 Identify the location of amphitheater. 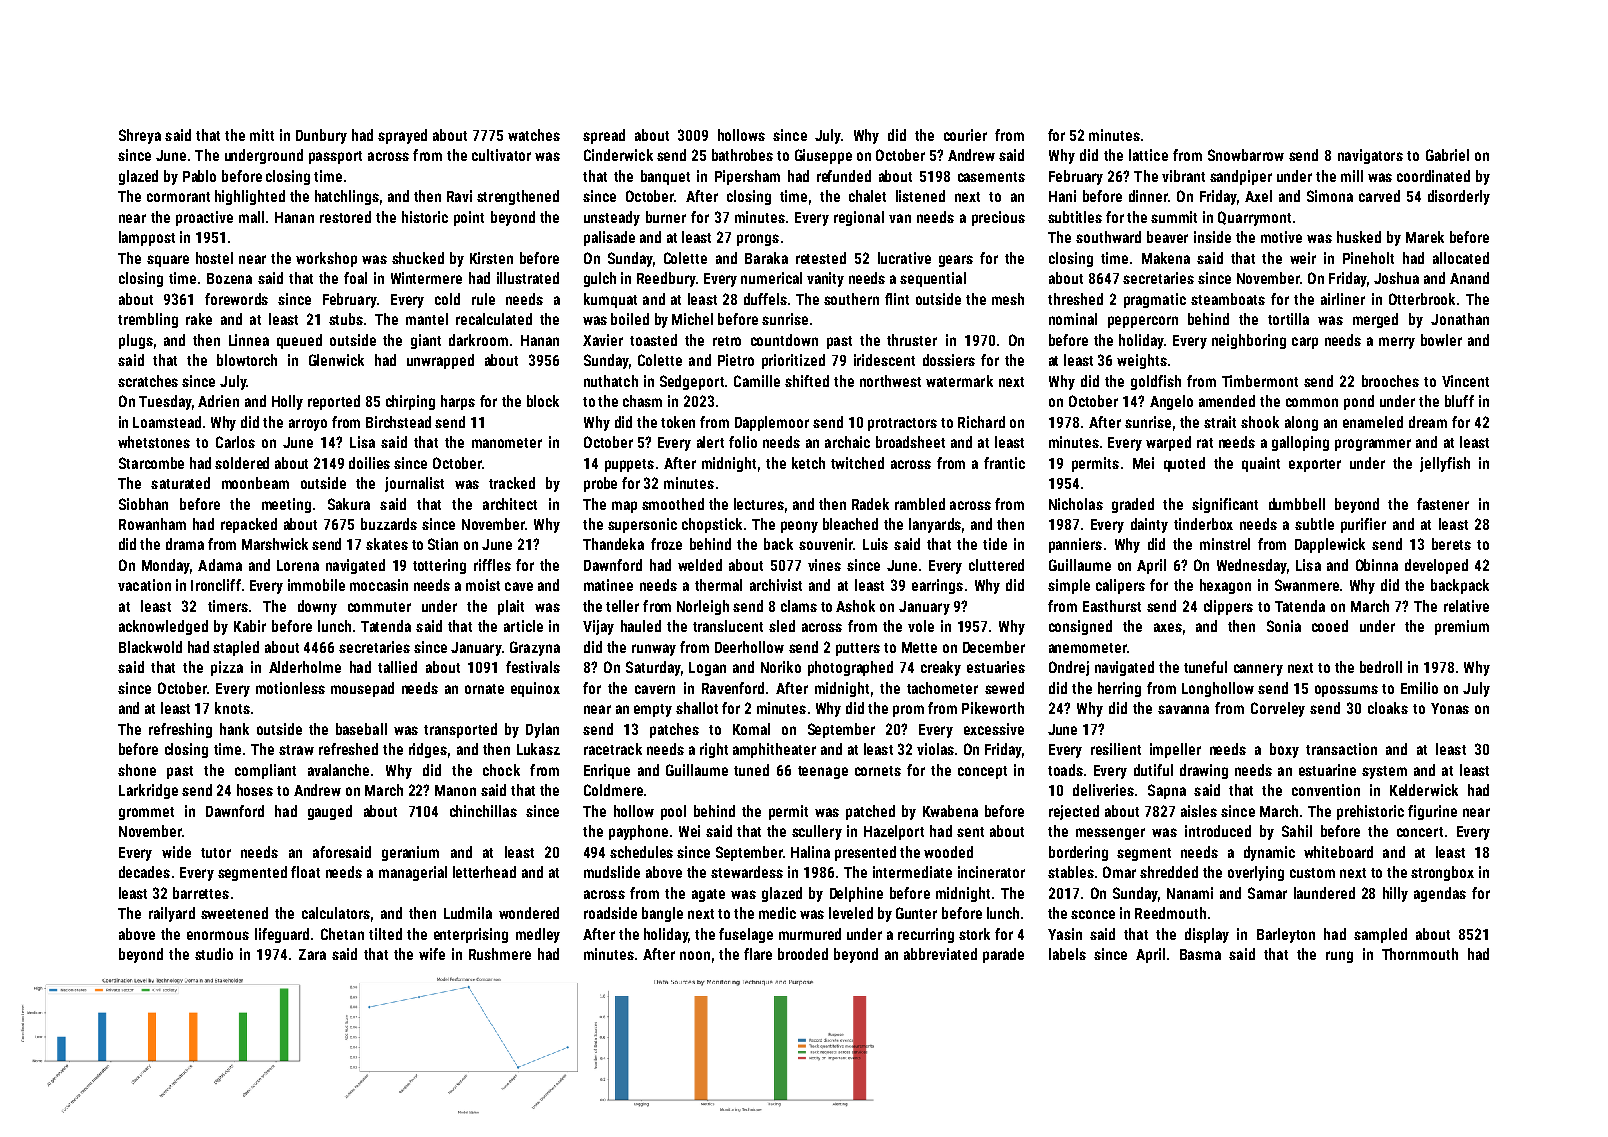
(774, 750).
